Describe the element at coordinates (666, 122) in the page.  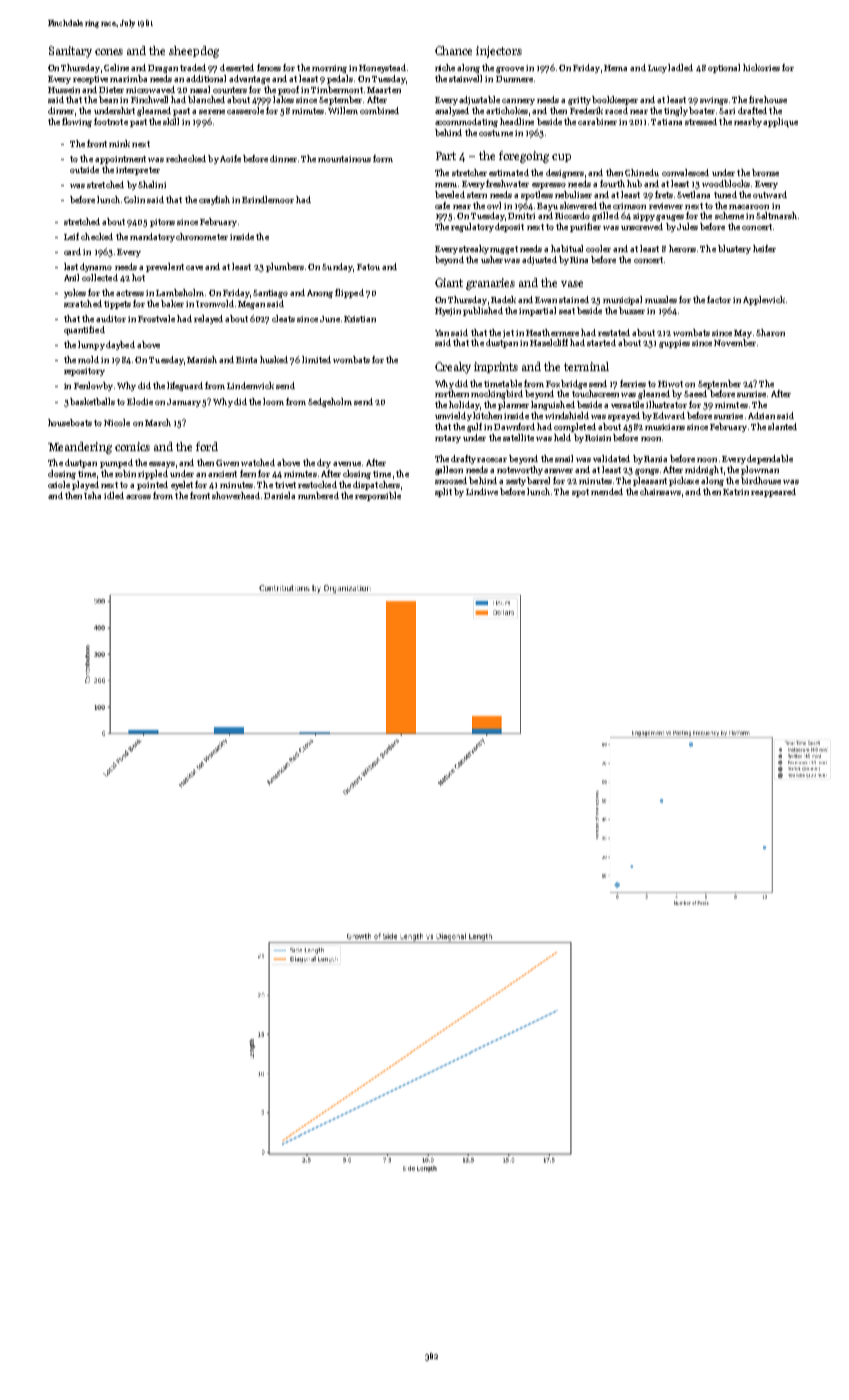
I see `Tatiana` at that location.
